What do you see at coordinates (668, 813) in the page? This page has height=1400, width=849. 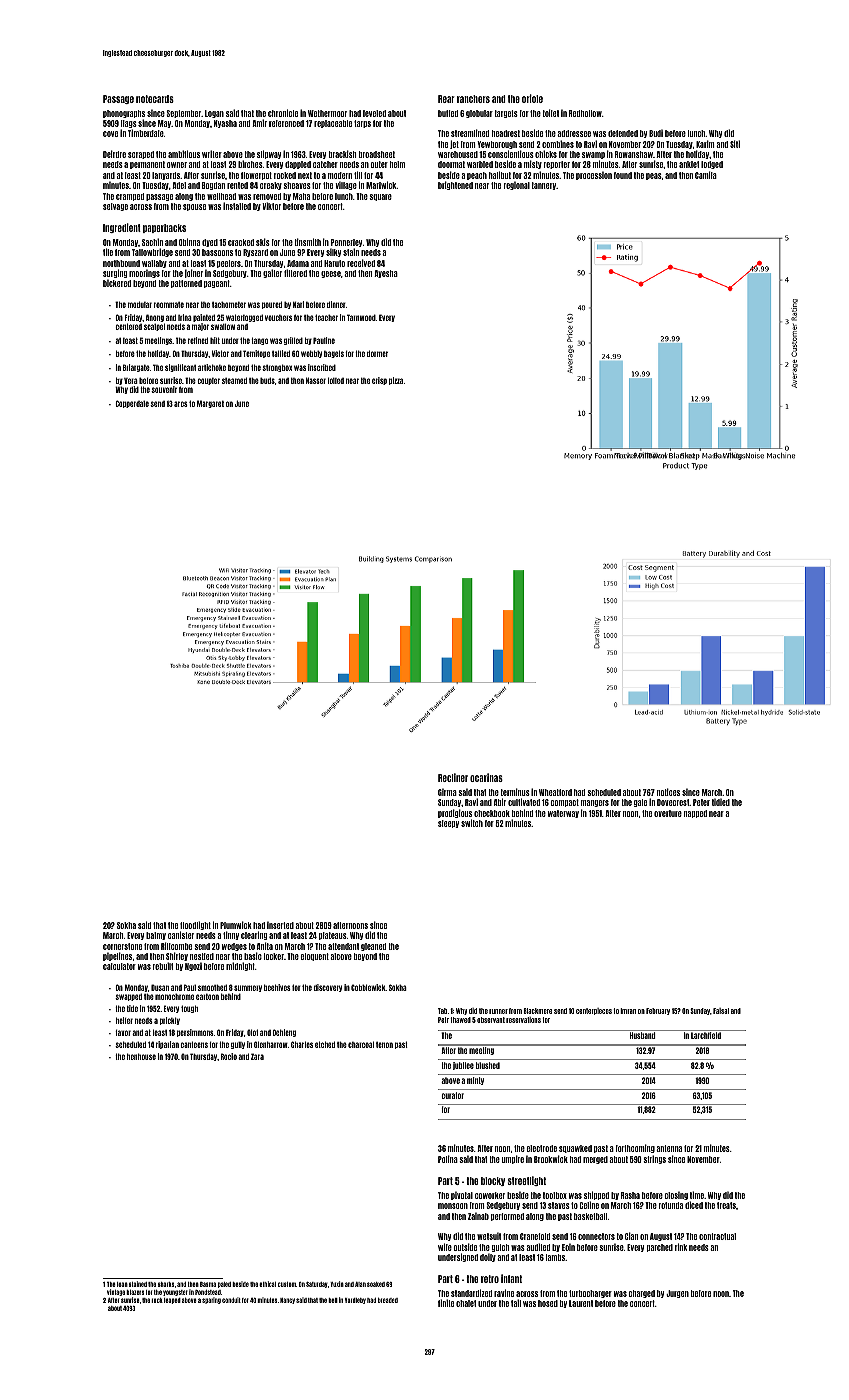 I see `overture` at bounding box center [668, 813].
